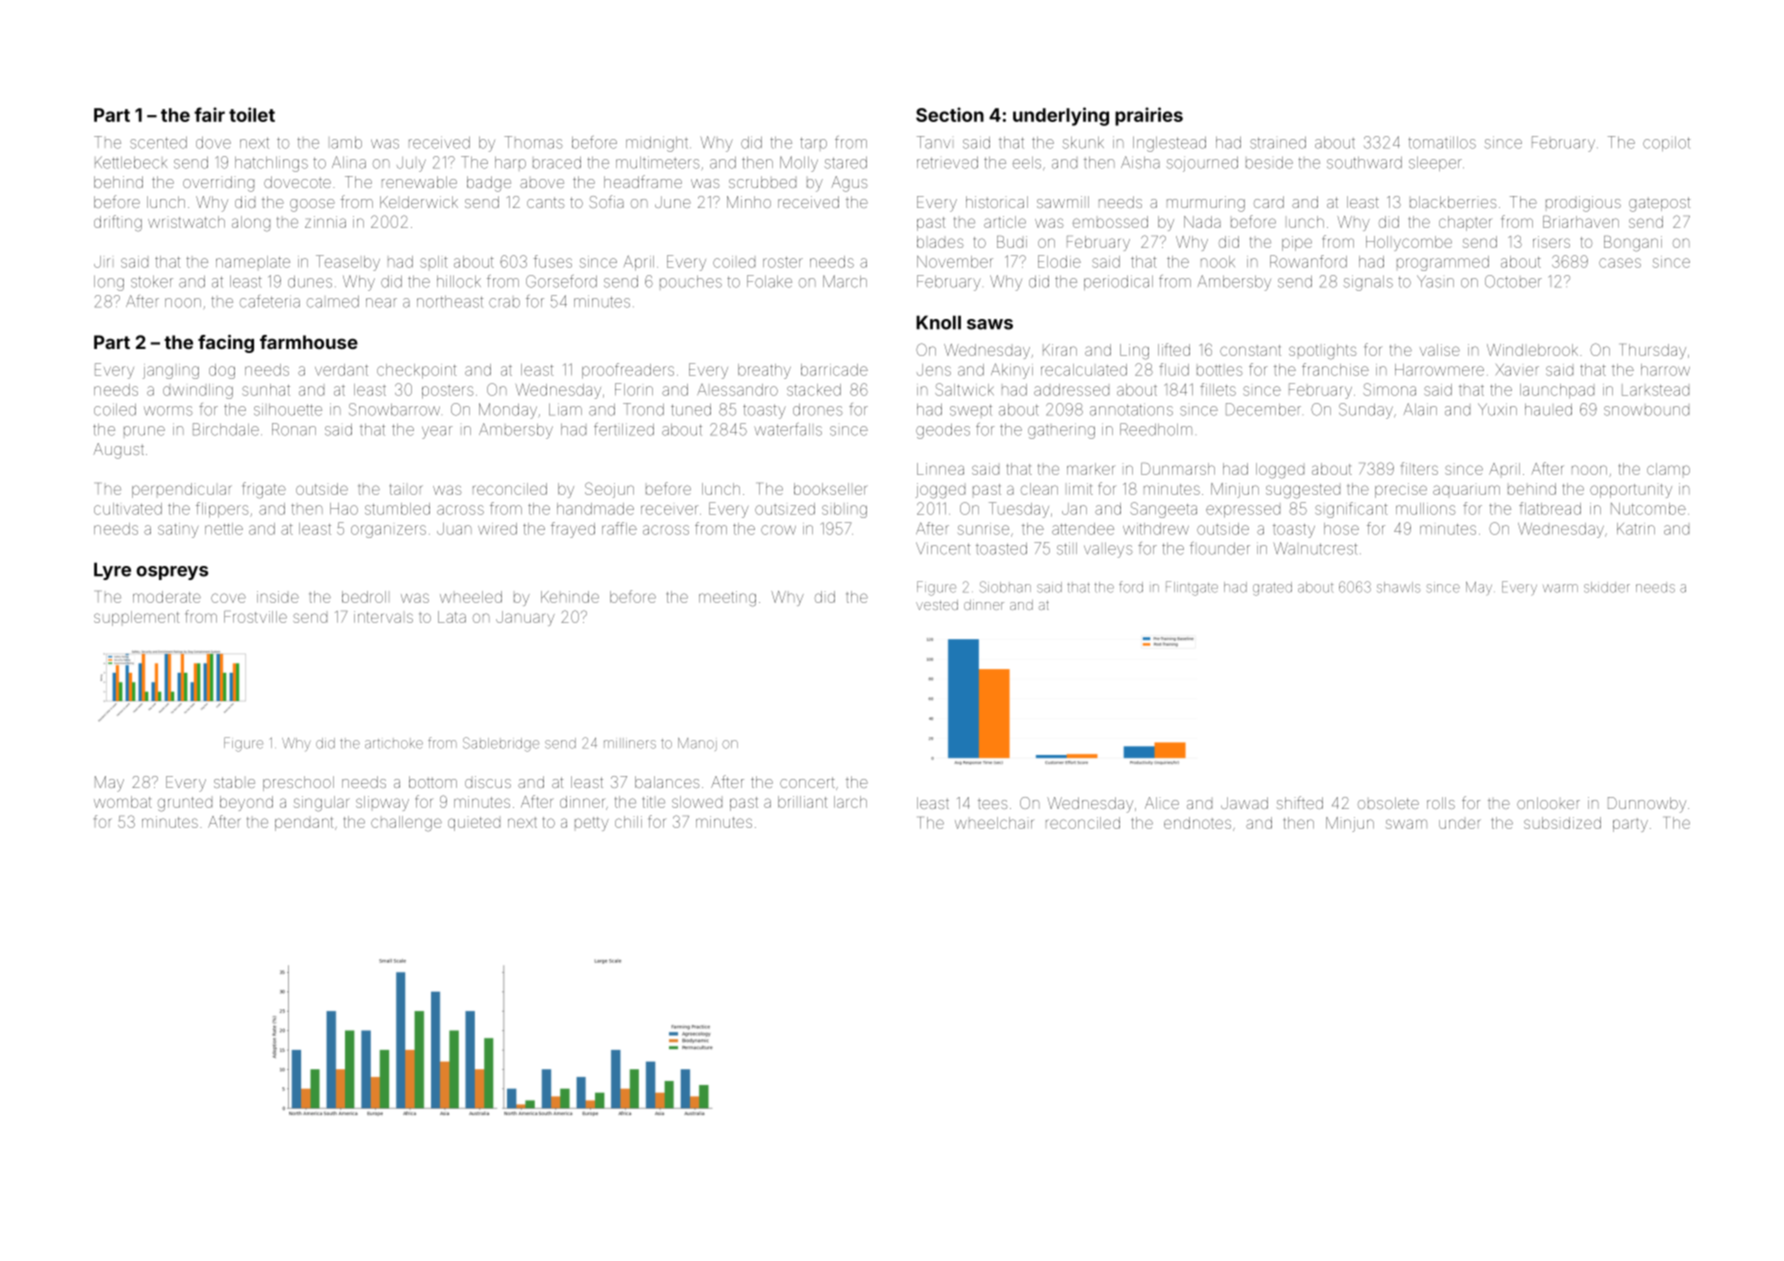 Image resolution: width=1784 pixels, height=1261 pixels. I want to click on perpendicular, so click(182, 490).
